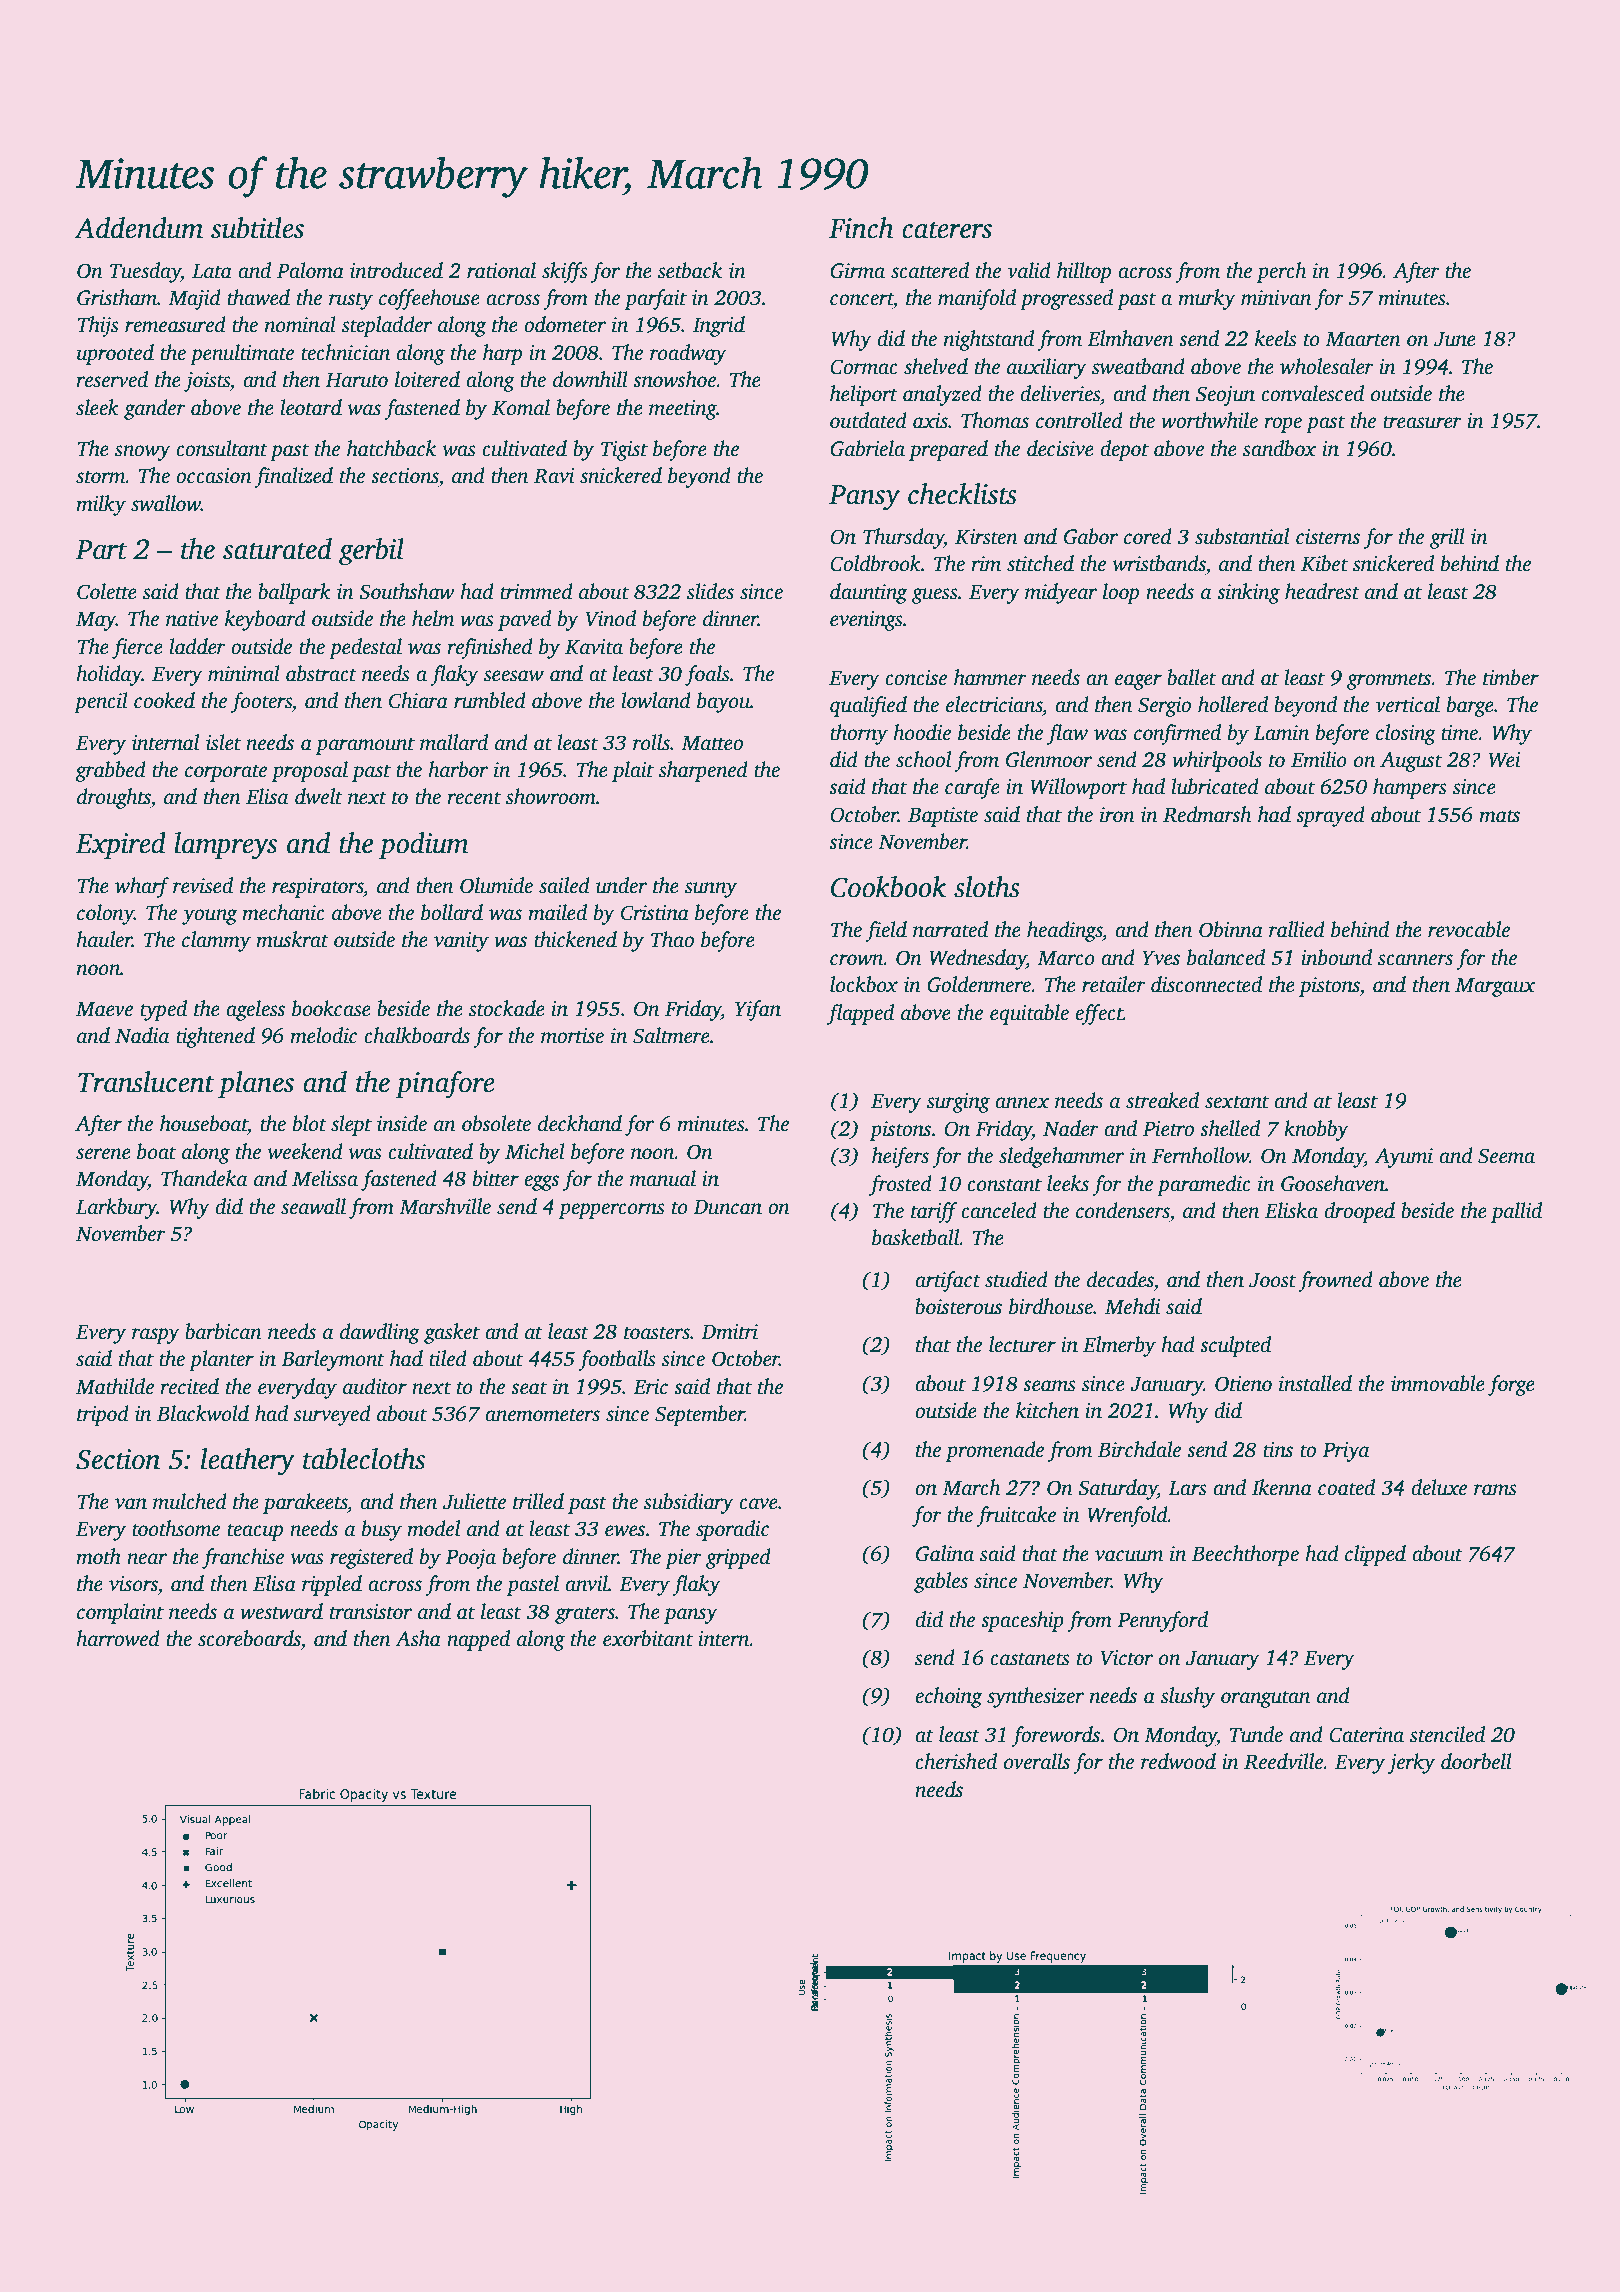  I want to click on moth, so click(98, 1556).
